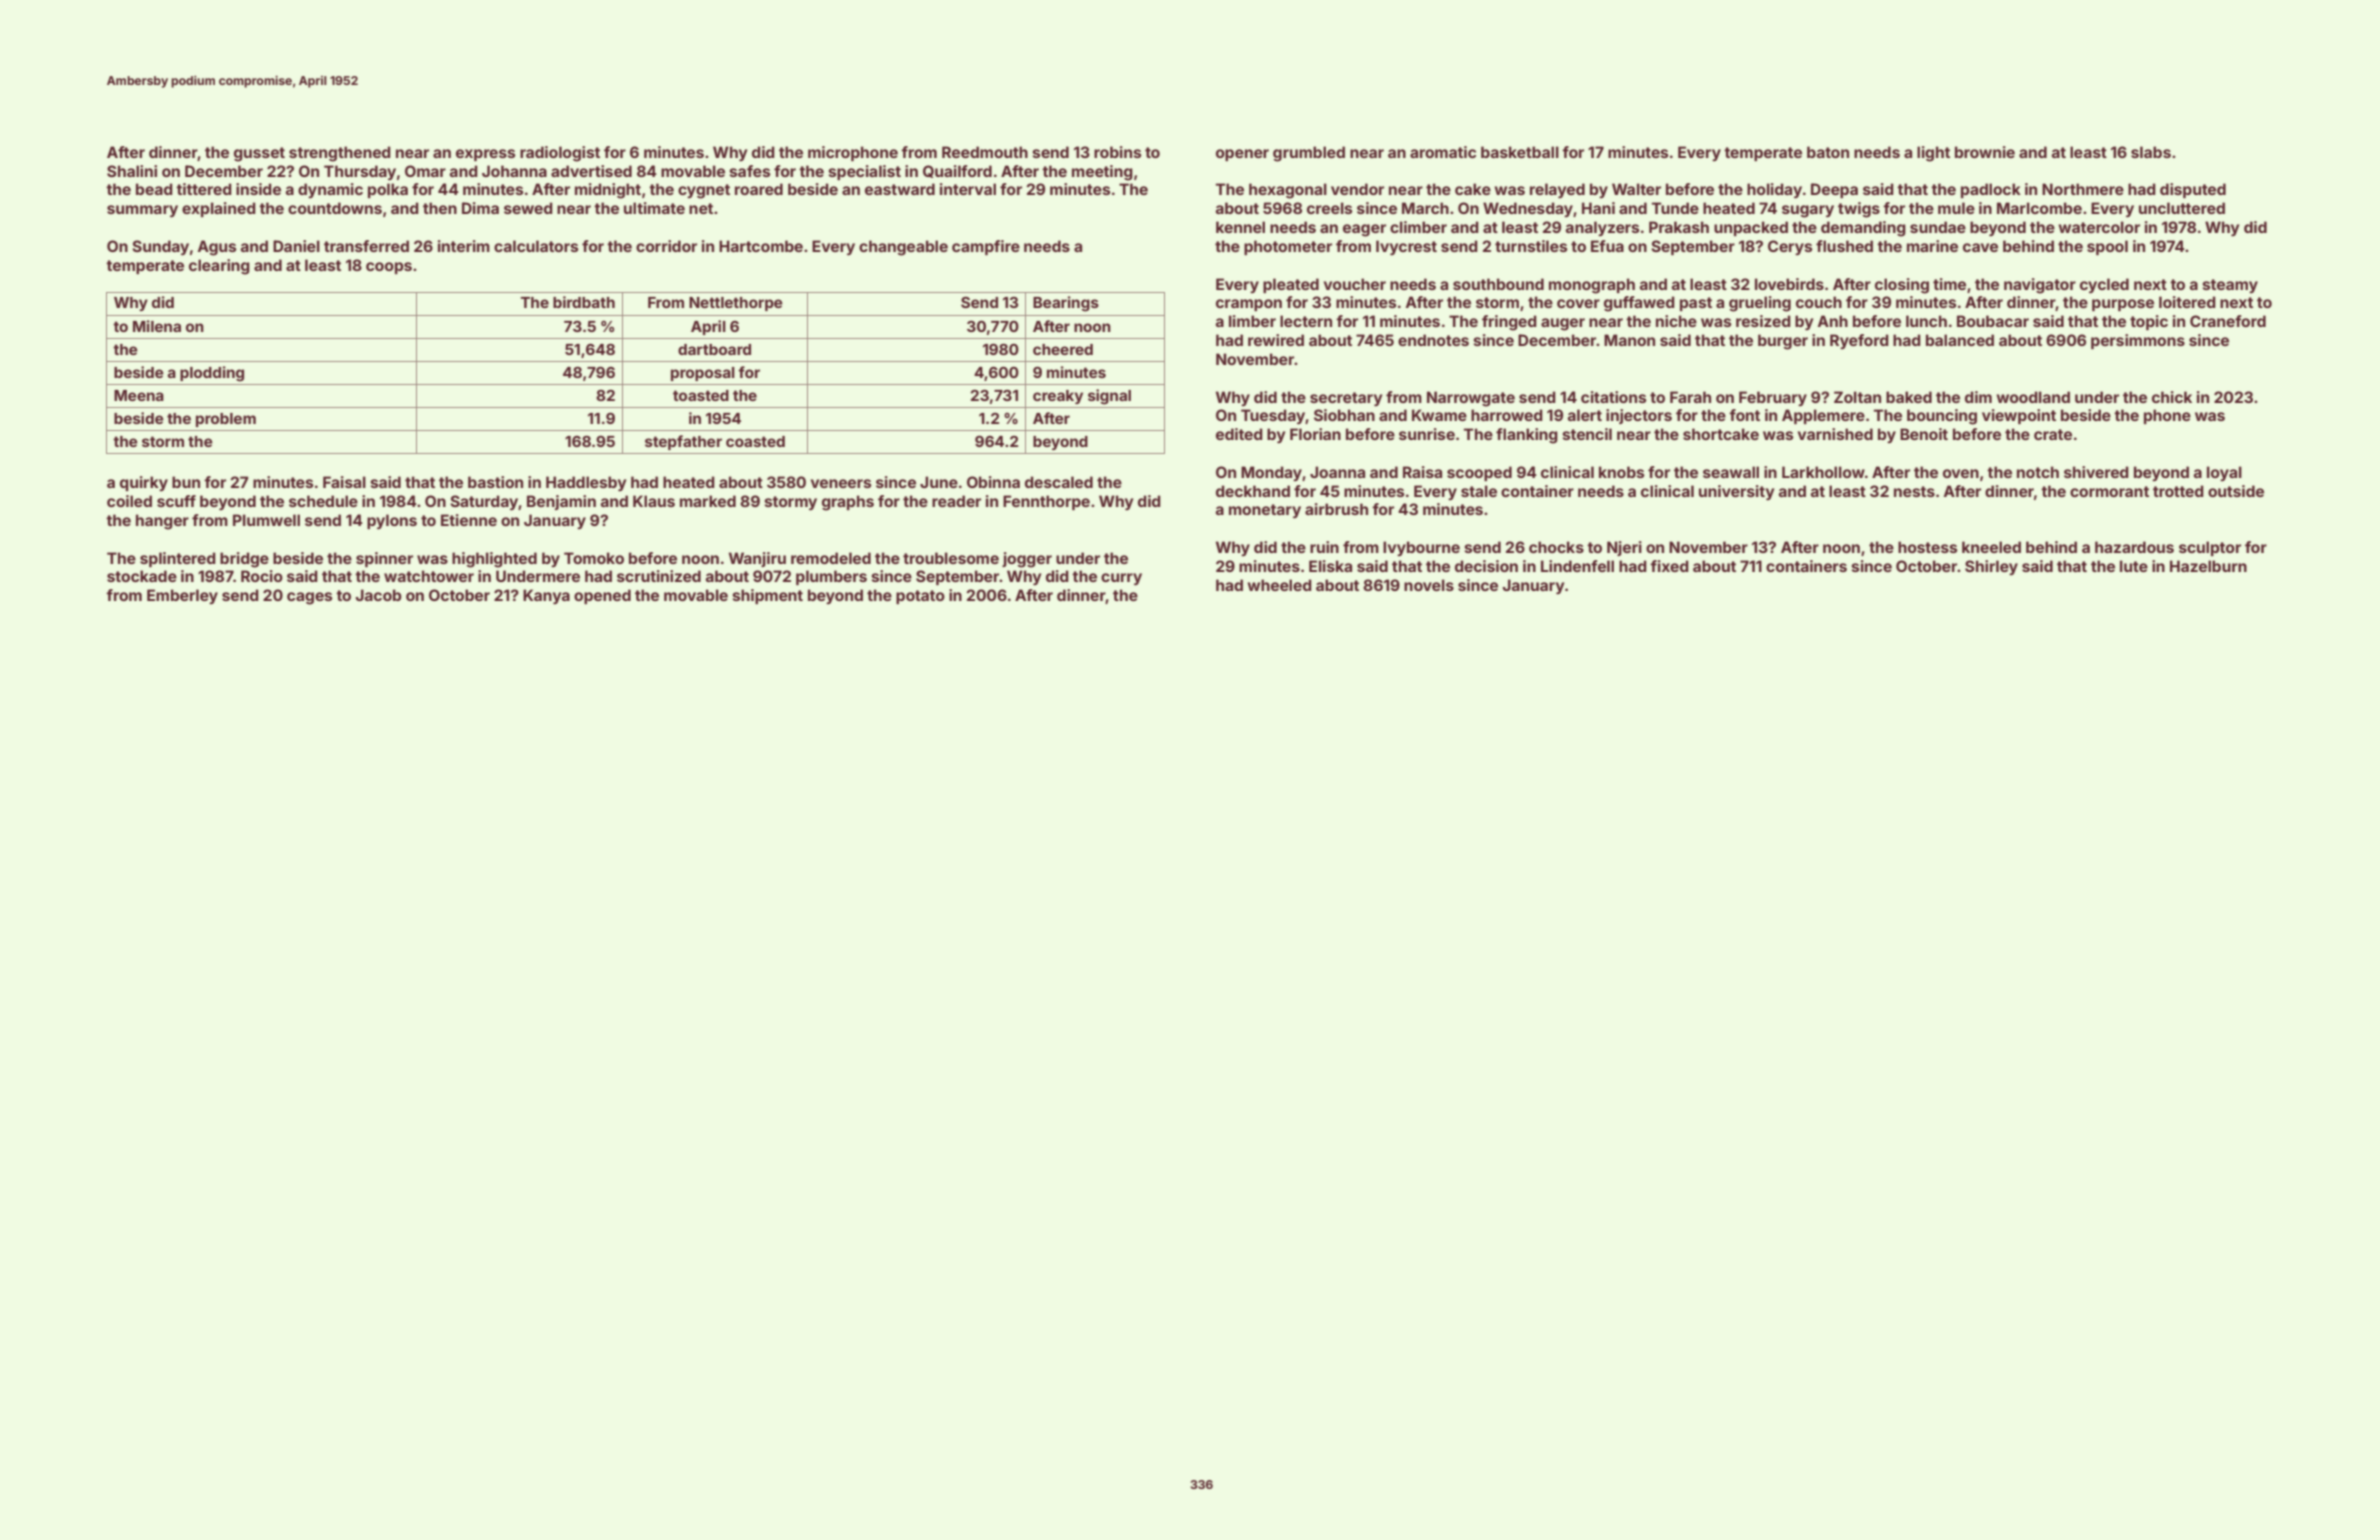  Describe the element at coordinates (602, 596) in the screenshot. I see `opened` at that location.
